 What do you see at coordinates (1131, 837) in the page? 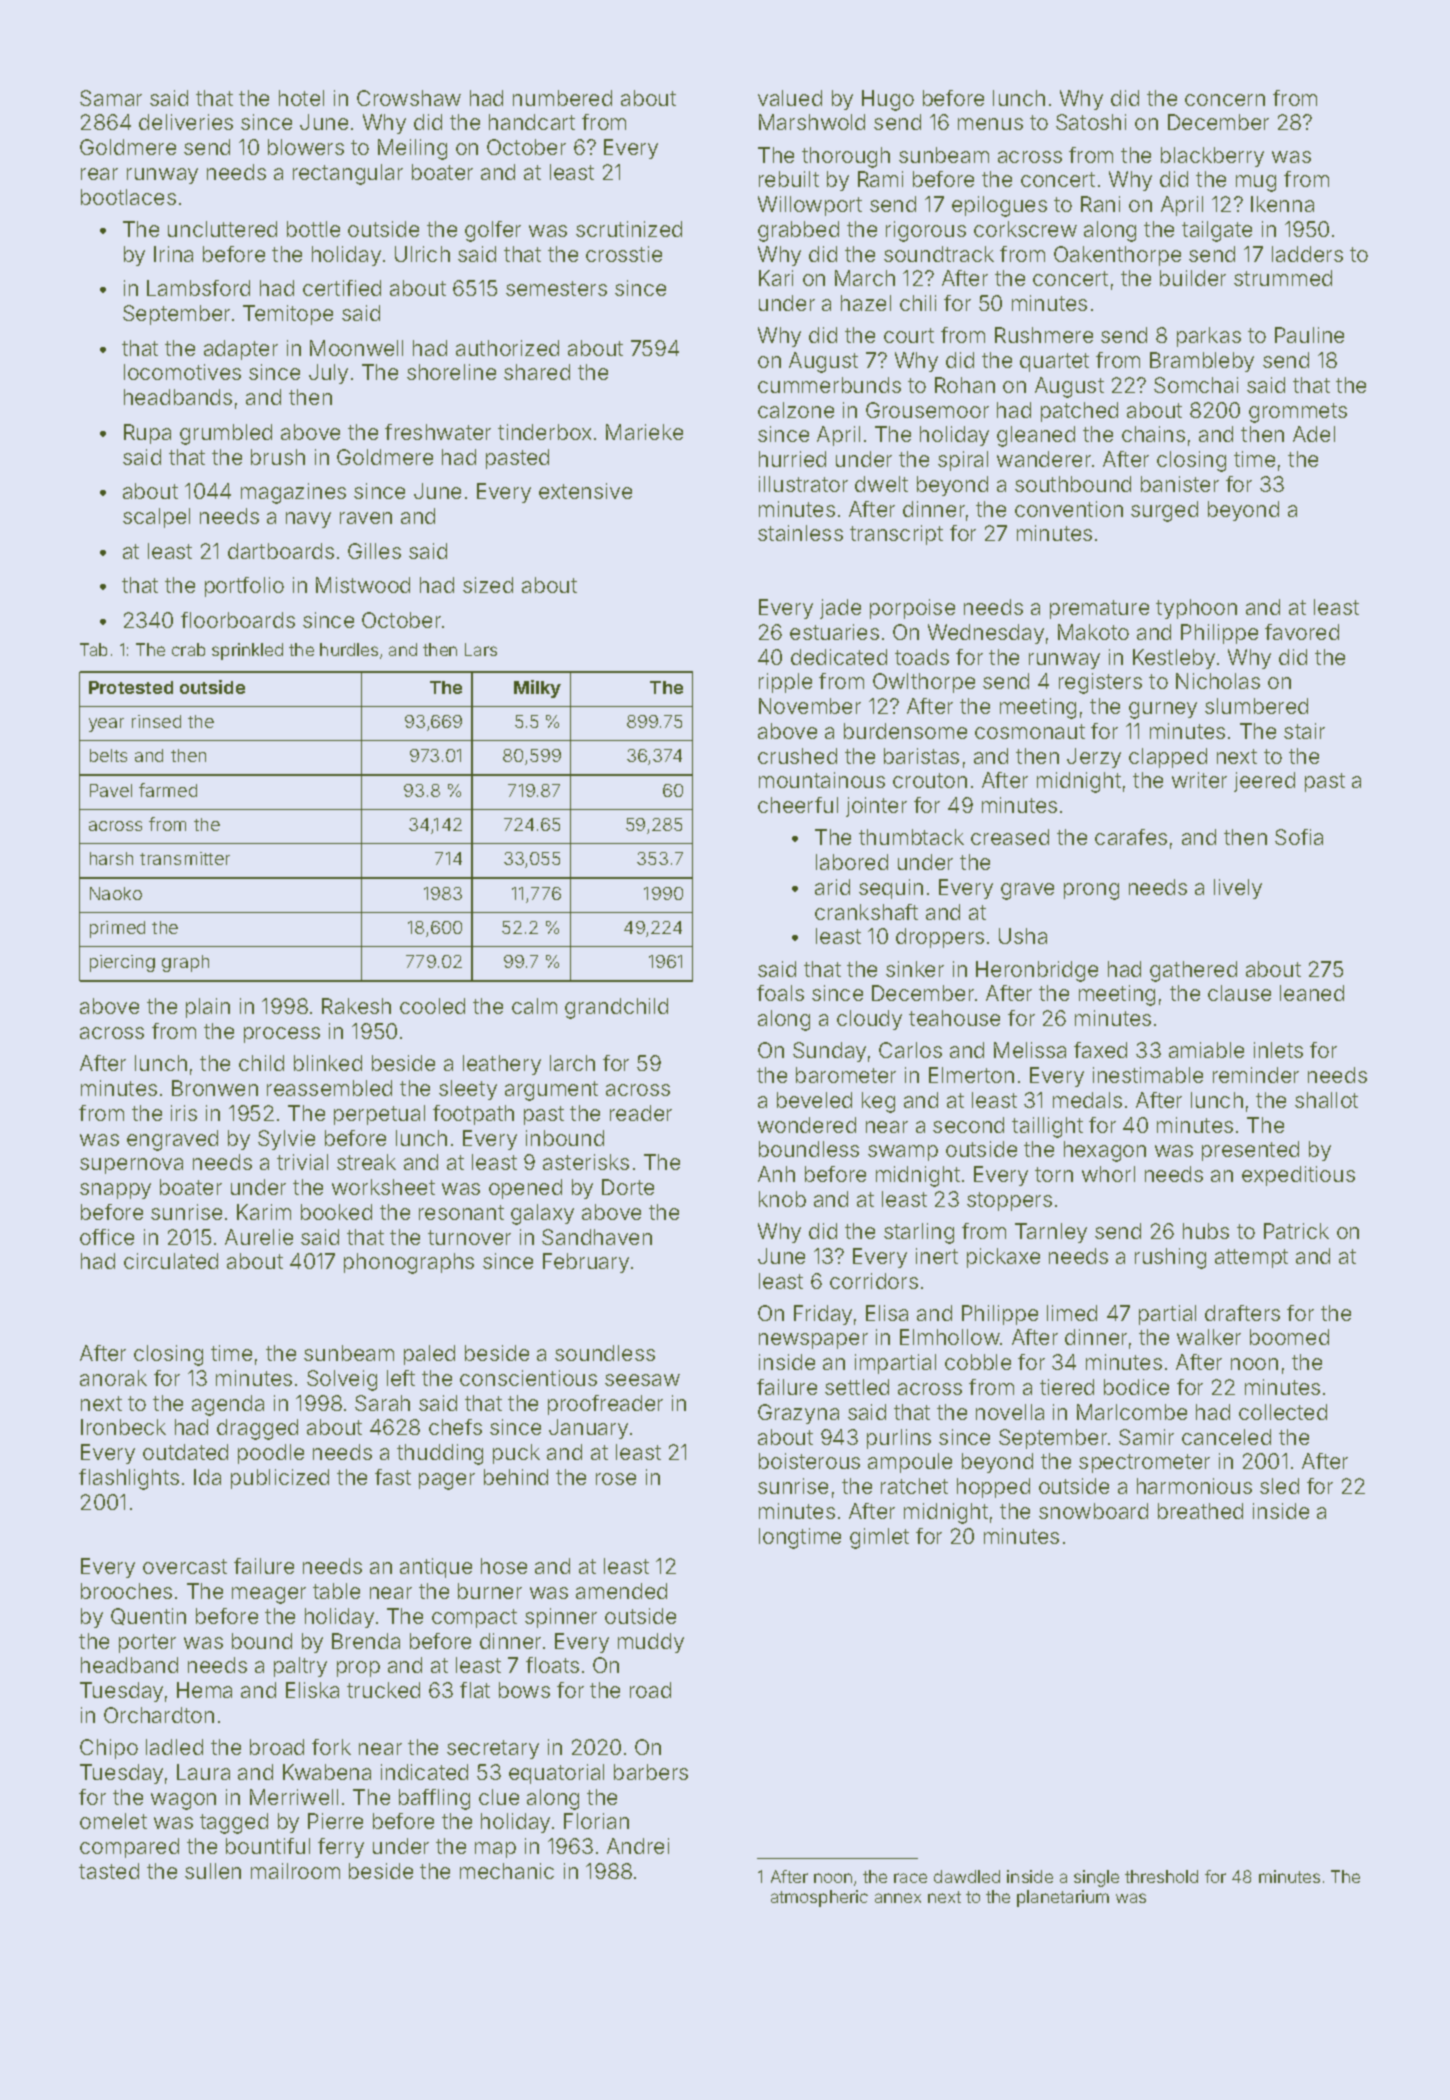
I see `carafes` at bounding box center [1131, 837].
